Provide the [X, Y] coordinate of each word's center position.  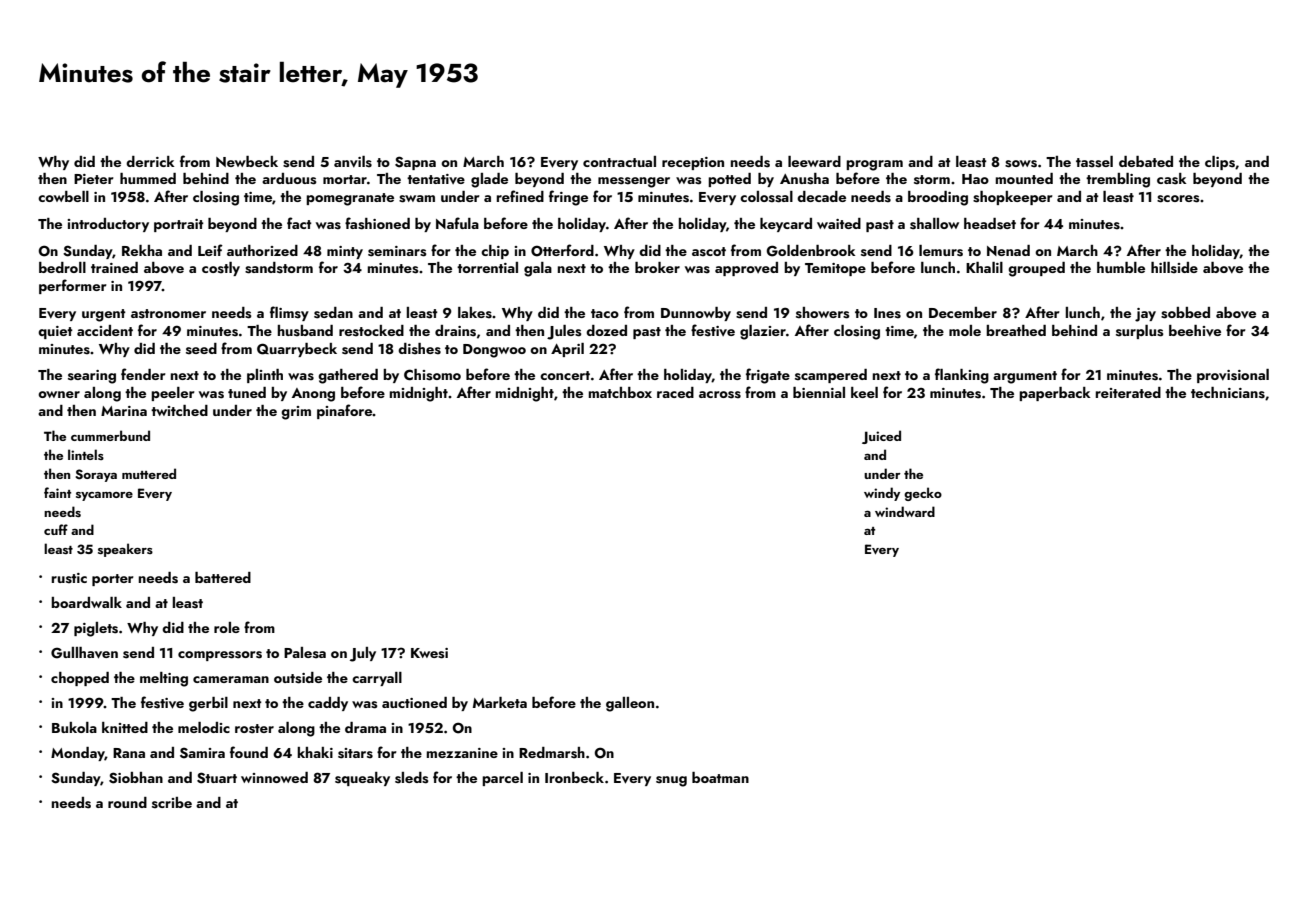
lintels [86, 454]
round [127, 802]
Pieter [94, 179]
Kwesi [429, 653]
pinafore [344, 411]
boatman [720, 777]
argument [1025, 377]
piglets [96, 629]
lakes [475, 313]
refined [520, 196]
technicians [1228, 393]
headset [990, 224]
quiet [55, 332]
